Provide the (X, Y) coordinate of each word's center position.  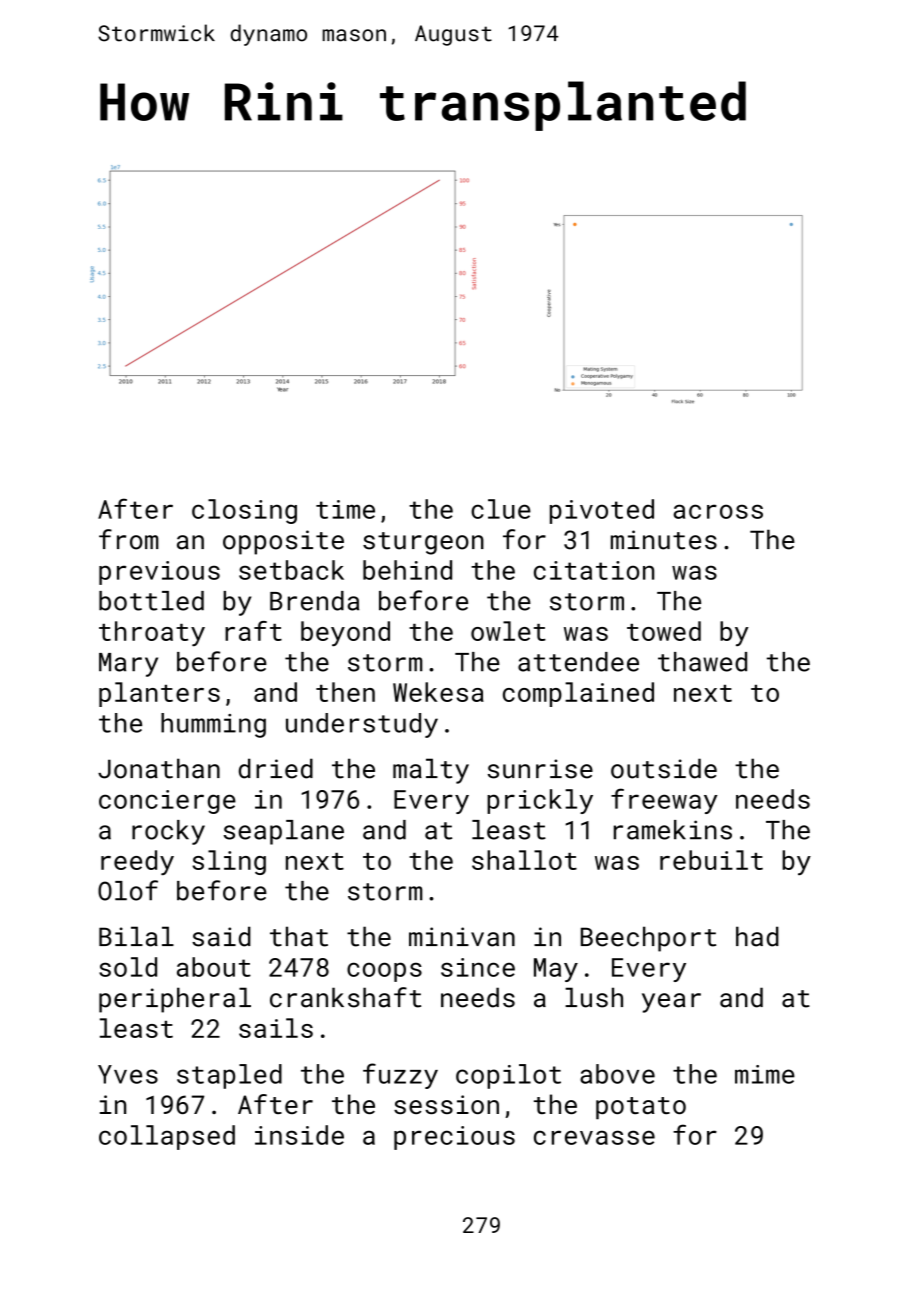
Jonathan (159, 768)
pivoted (602, 511)
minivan (462, 937)
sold (128, 967)
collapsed (167, 1137)
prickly (540, 801)
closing (244, 511)
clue (501, 509)
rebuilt (711, 860)
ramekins (673, 830)
